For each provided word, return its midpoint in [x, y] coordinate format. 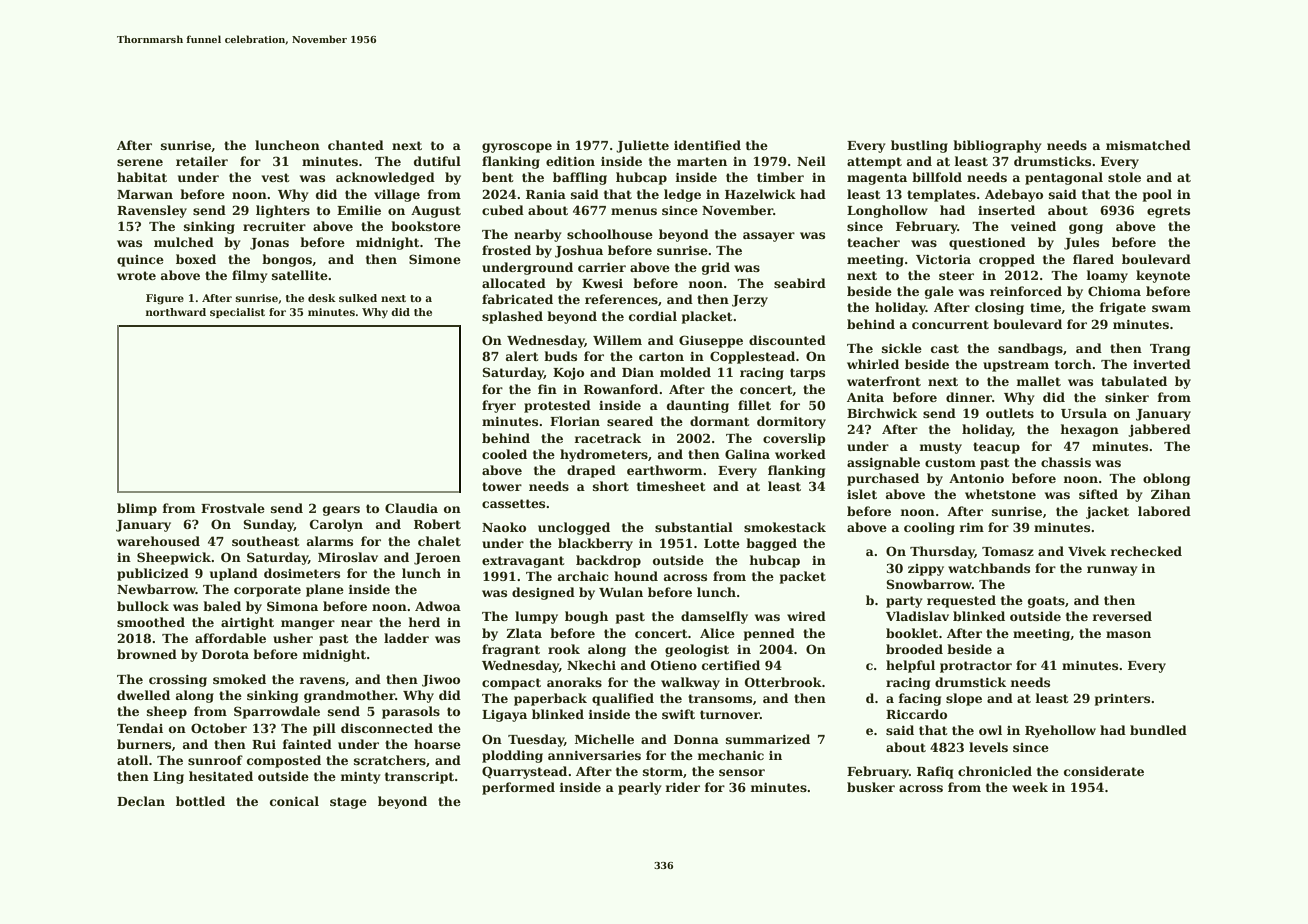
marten [702, 161]
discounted [787, 340]
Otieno [674, 665]
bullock [143, 606]
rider [682, 787]
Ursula [1084, 413]
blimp [137, 509]
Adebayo [1014, 195]
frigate [1122, 308]
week [1030, 787]
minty [360, 778]
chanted [356, 145]
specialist [237, 313]
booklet [912, 633]
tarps [807, 374]
